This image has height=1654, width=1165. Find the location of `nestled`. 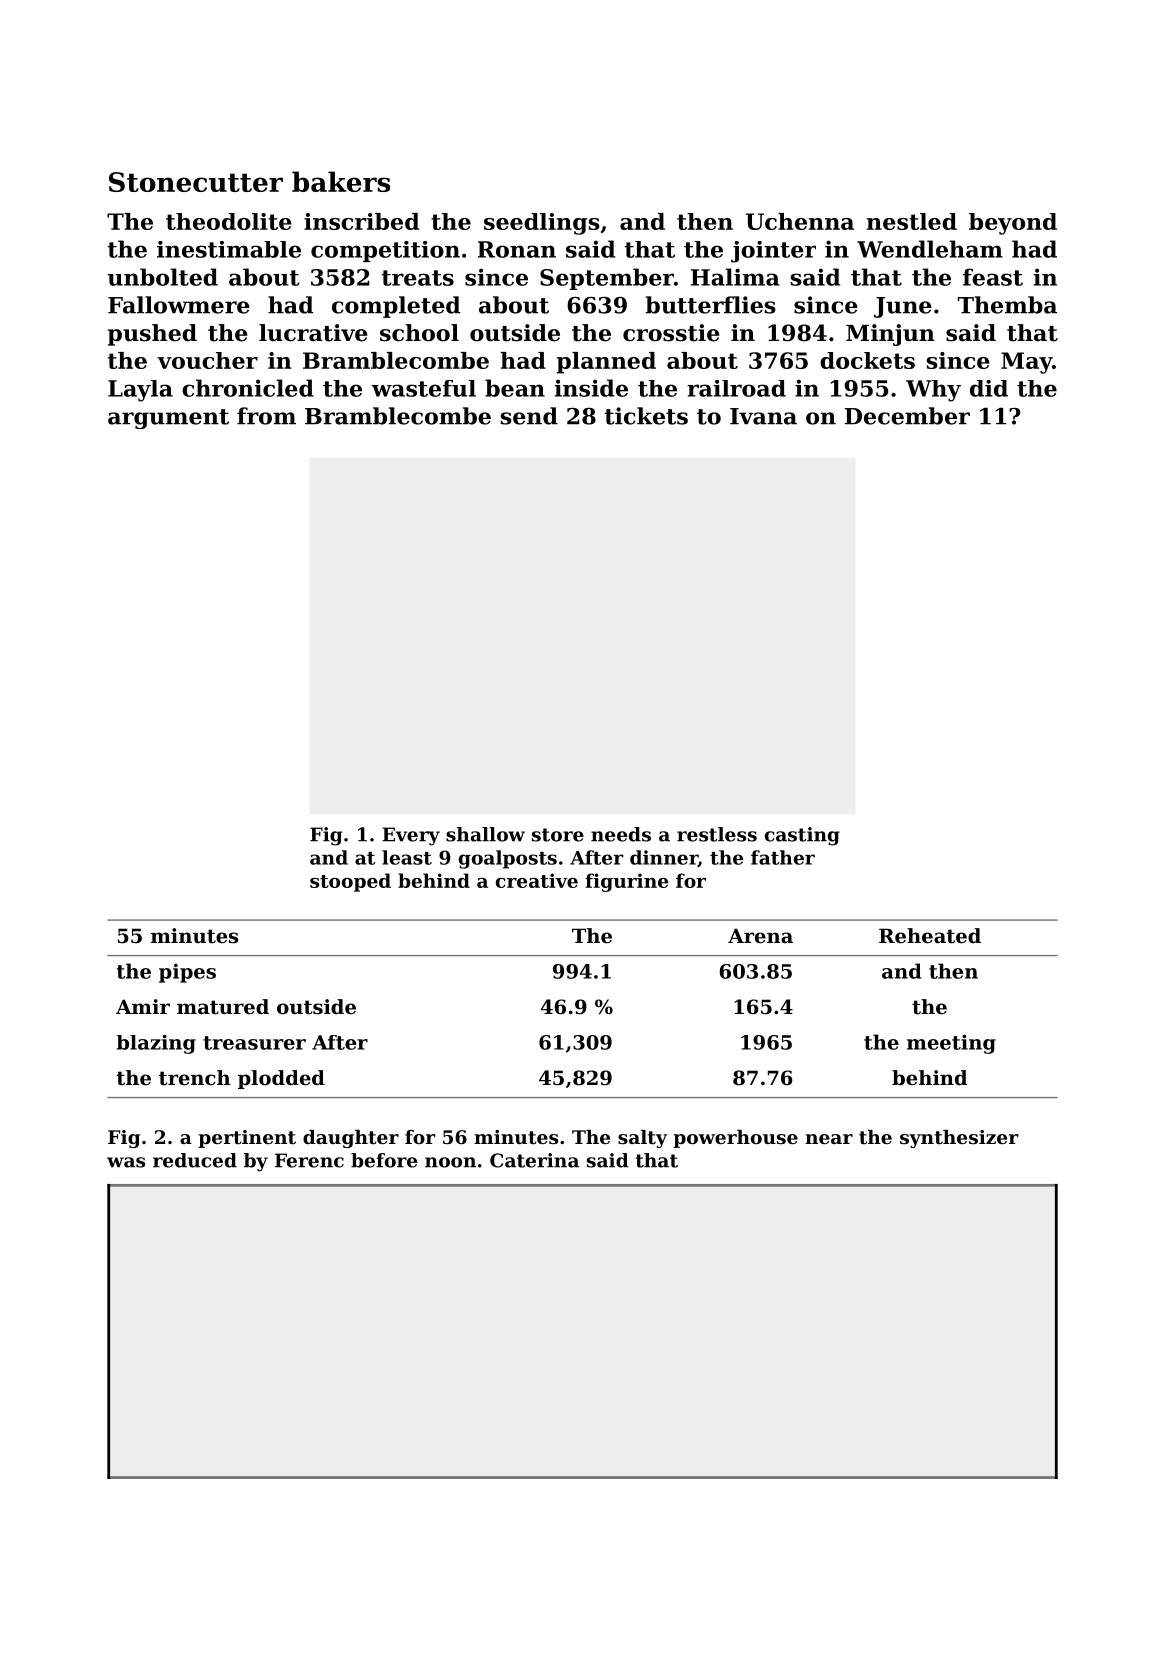

nestled is located at coordinates (912, 221).
